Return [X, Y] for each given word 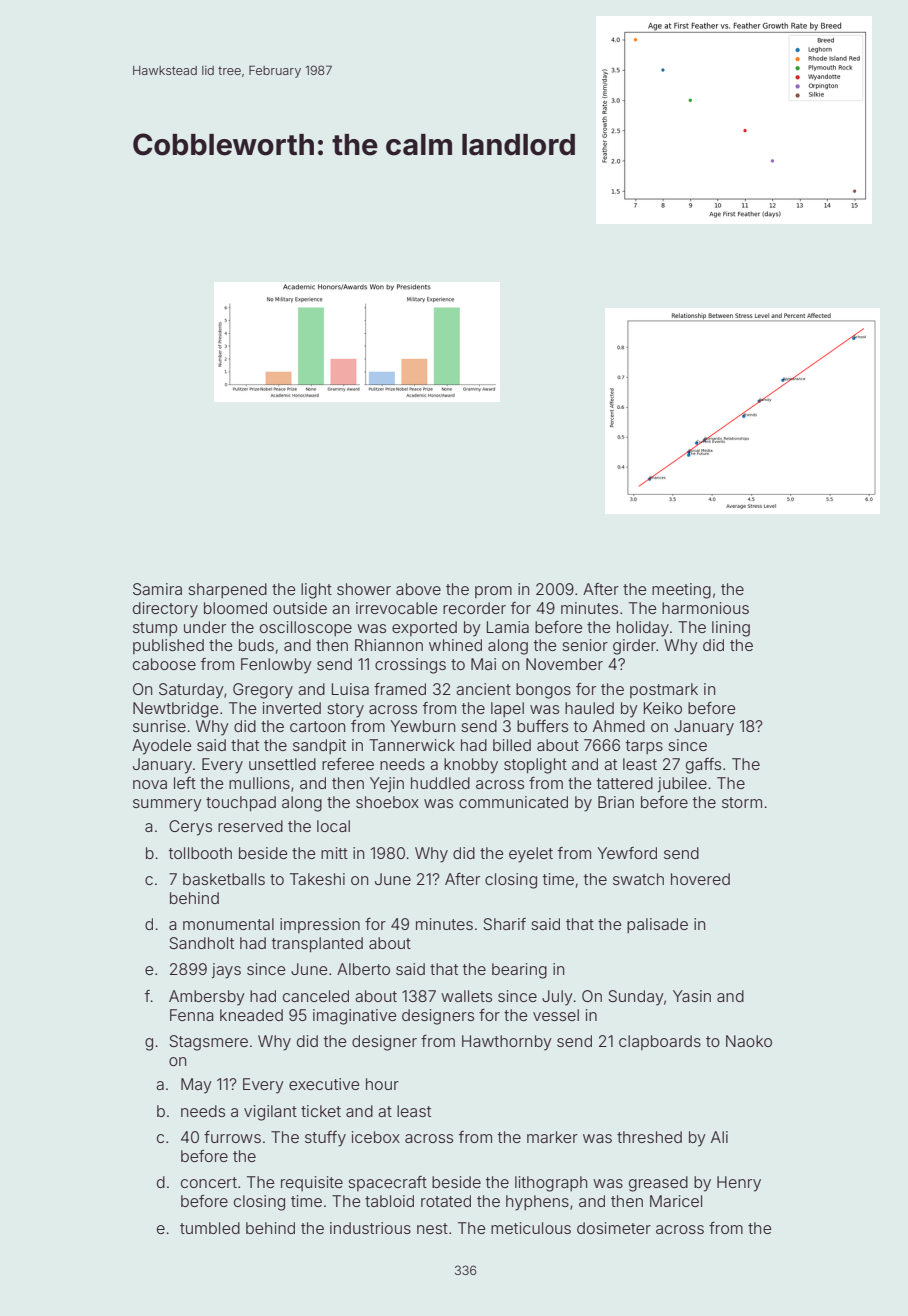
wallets [466, 996]
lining [731, 629]
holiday [643, 629]
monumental [228, 924]
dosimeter [614, 1228]
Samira [157, 589]
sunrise [159, 726]
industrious [370, 1228]
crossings [410, 666]
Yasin [692, 996]
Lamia [508, 627]
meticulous [531, 1228]
